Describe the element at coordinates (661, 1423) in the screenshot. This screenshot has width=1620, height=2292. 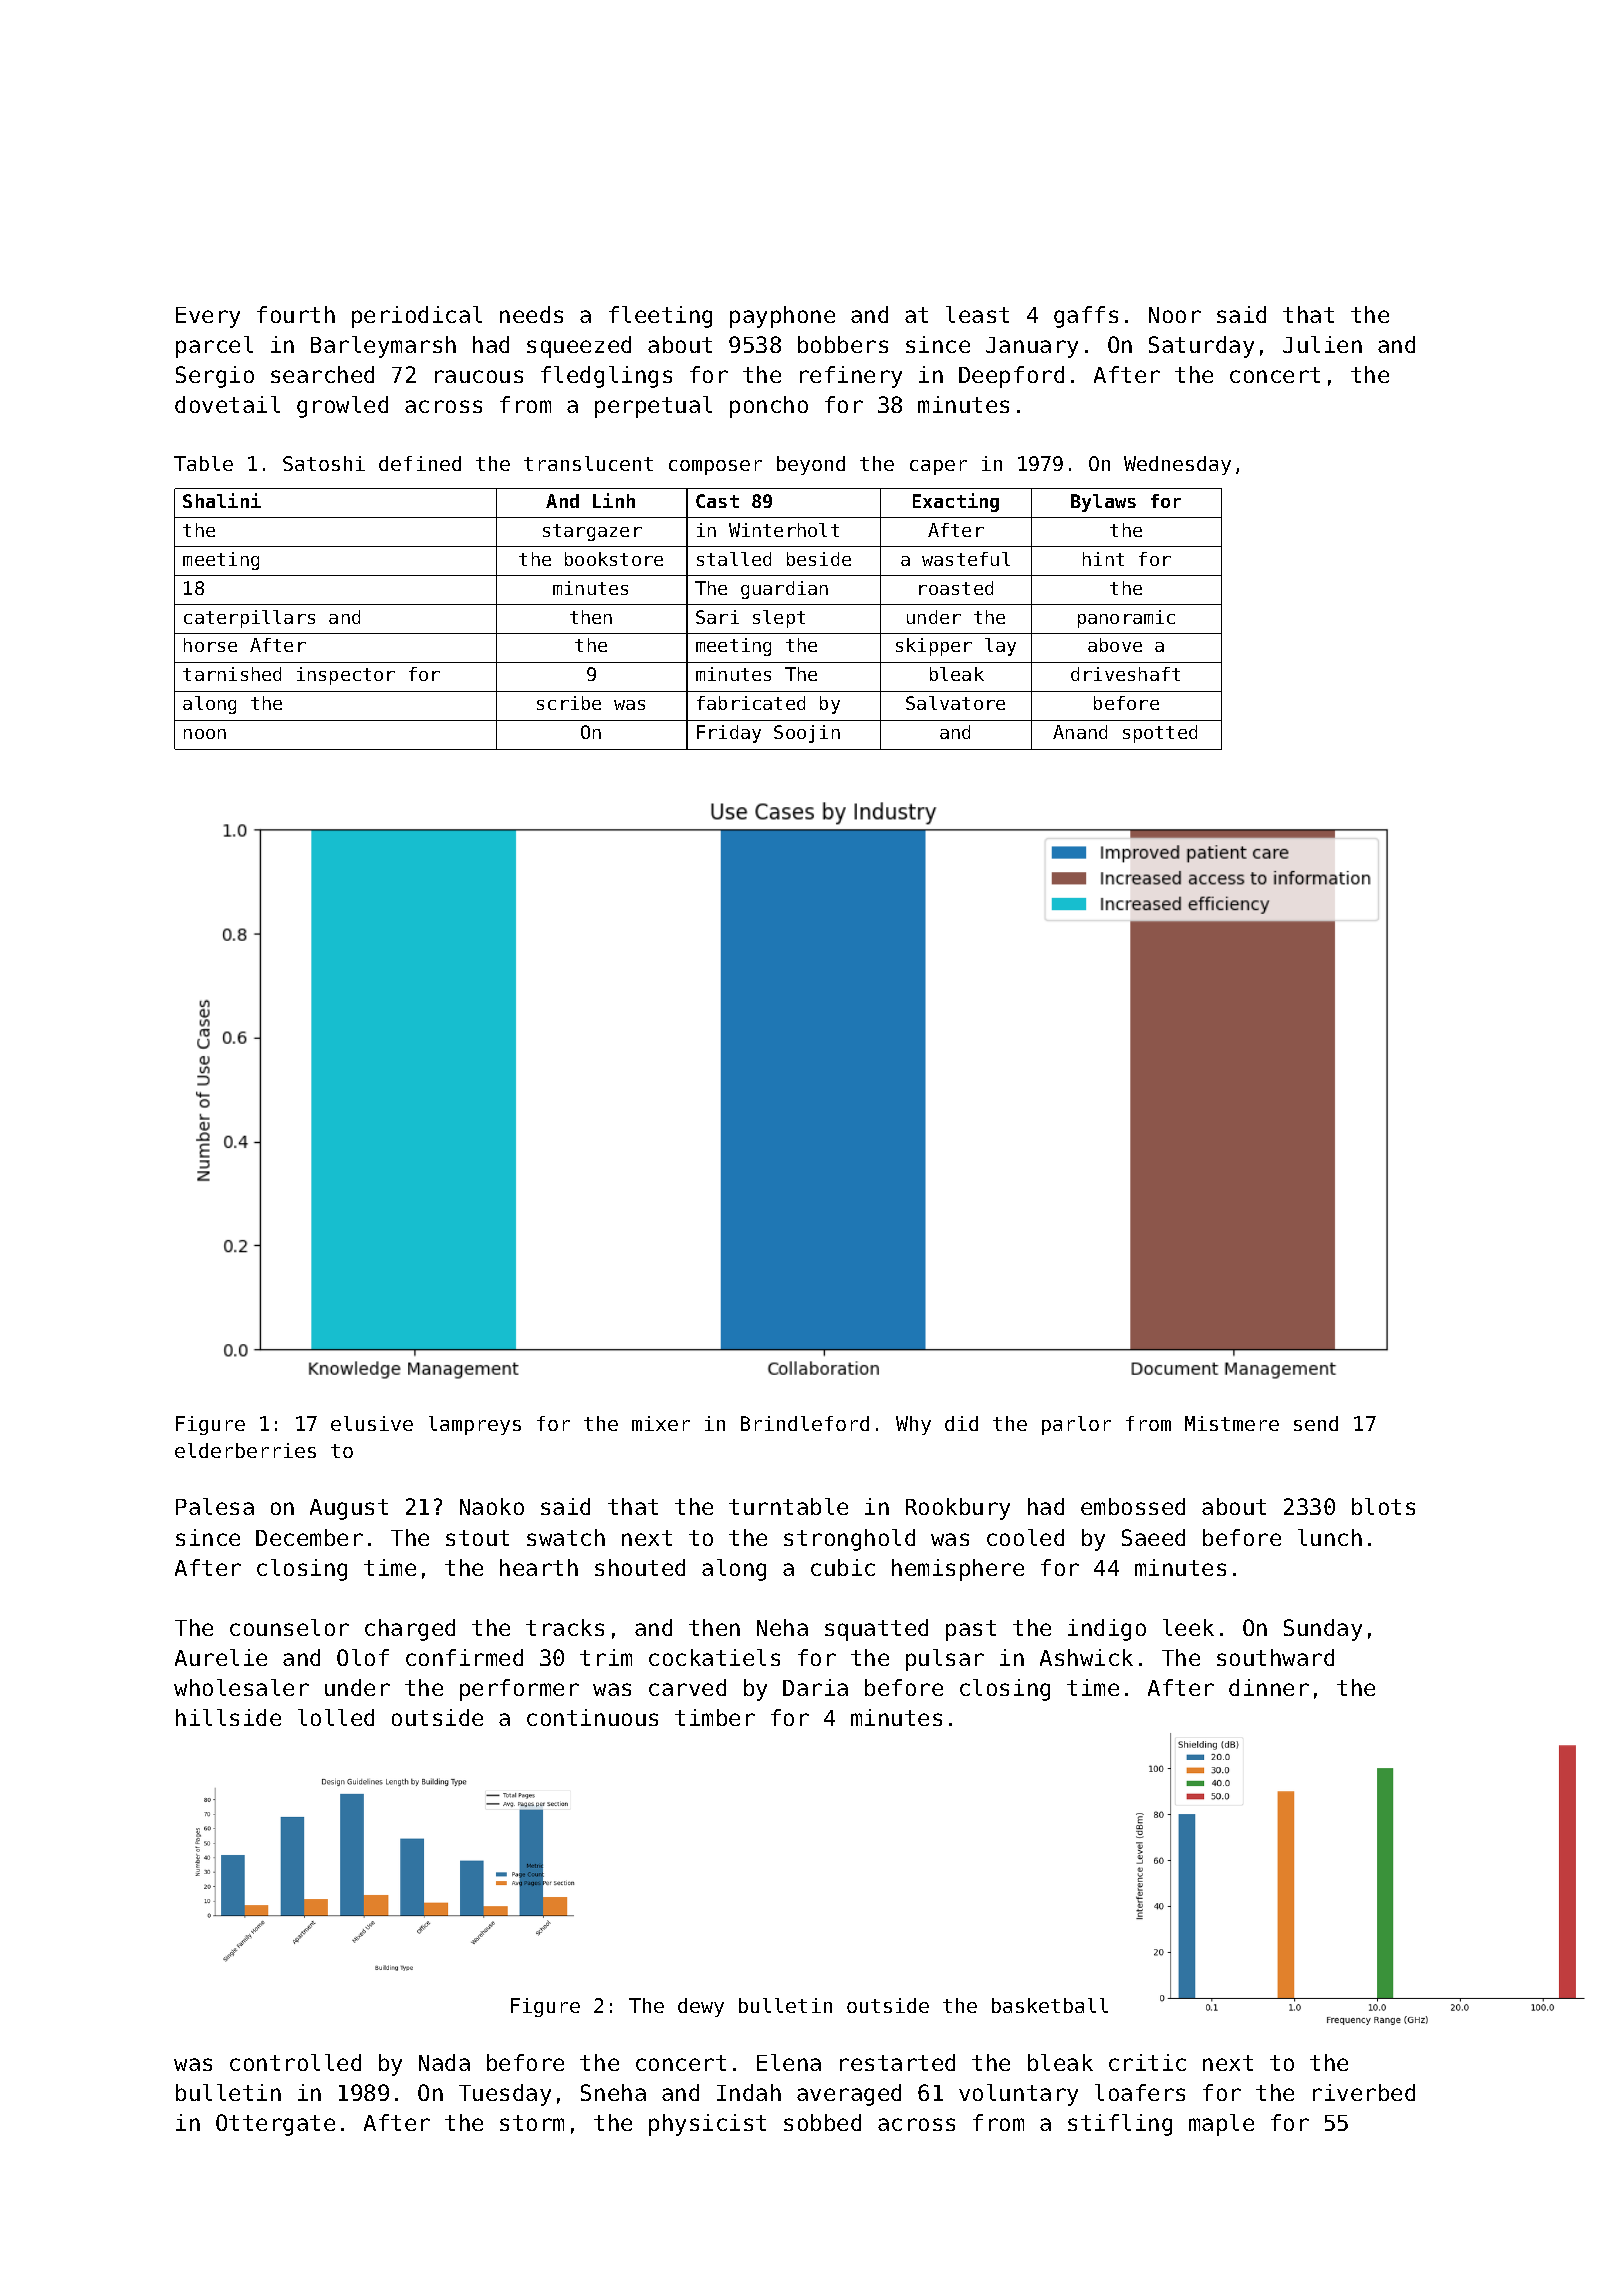
I see `mixer` at that location.
